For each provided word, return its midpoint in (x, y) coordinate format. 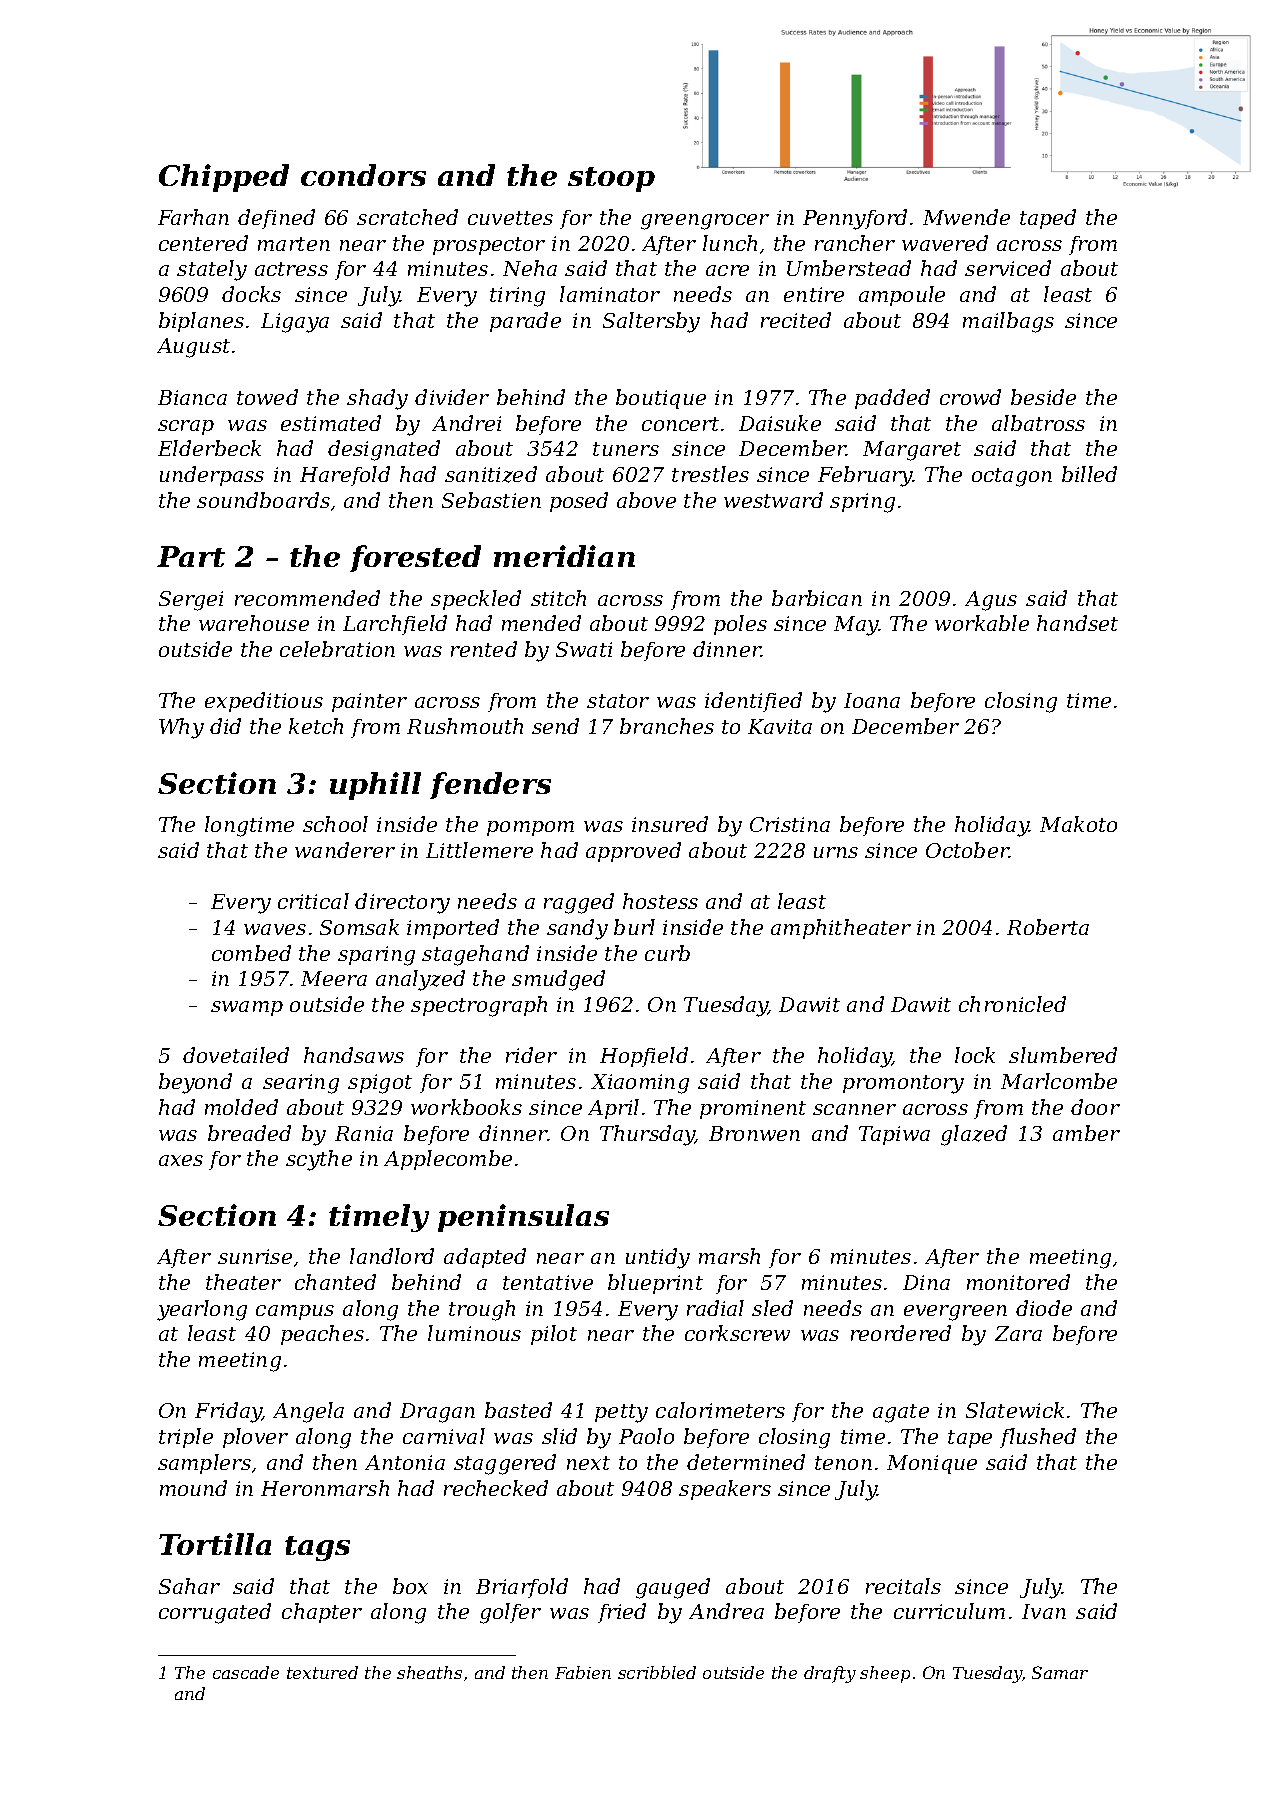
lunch (730, 243)
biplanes (201, 322)
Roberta (1048, 927)
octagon (1012, 477)
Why (181, 728)
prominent (753, 1109)
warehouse (254, 623)
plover (255, 1438)
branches (667, 726)
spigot (380, 1084)
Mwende (966, 217)
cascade (246, 1672)
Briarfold (522, 1588)
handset (1077, 623)
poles (740, 625)
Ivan (1044, 1611)
